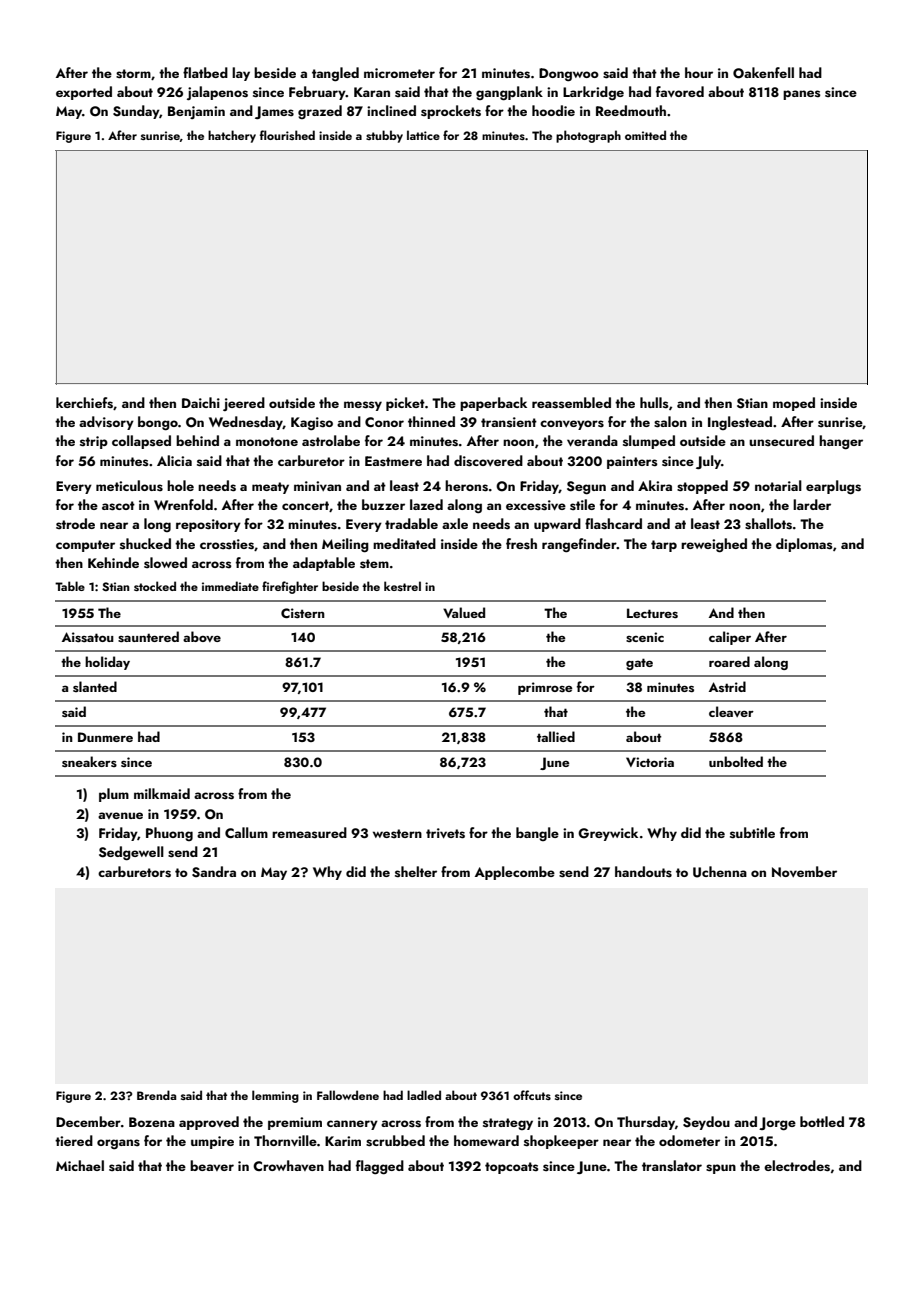  What do you see at coordinates (508, 1124) in the screenshot?
I see `strategy` at bounding box center [508, 1124].
